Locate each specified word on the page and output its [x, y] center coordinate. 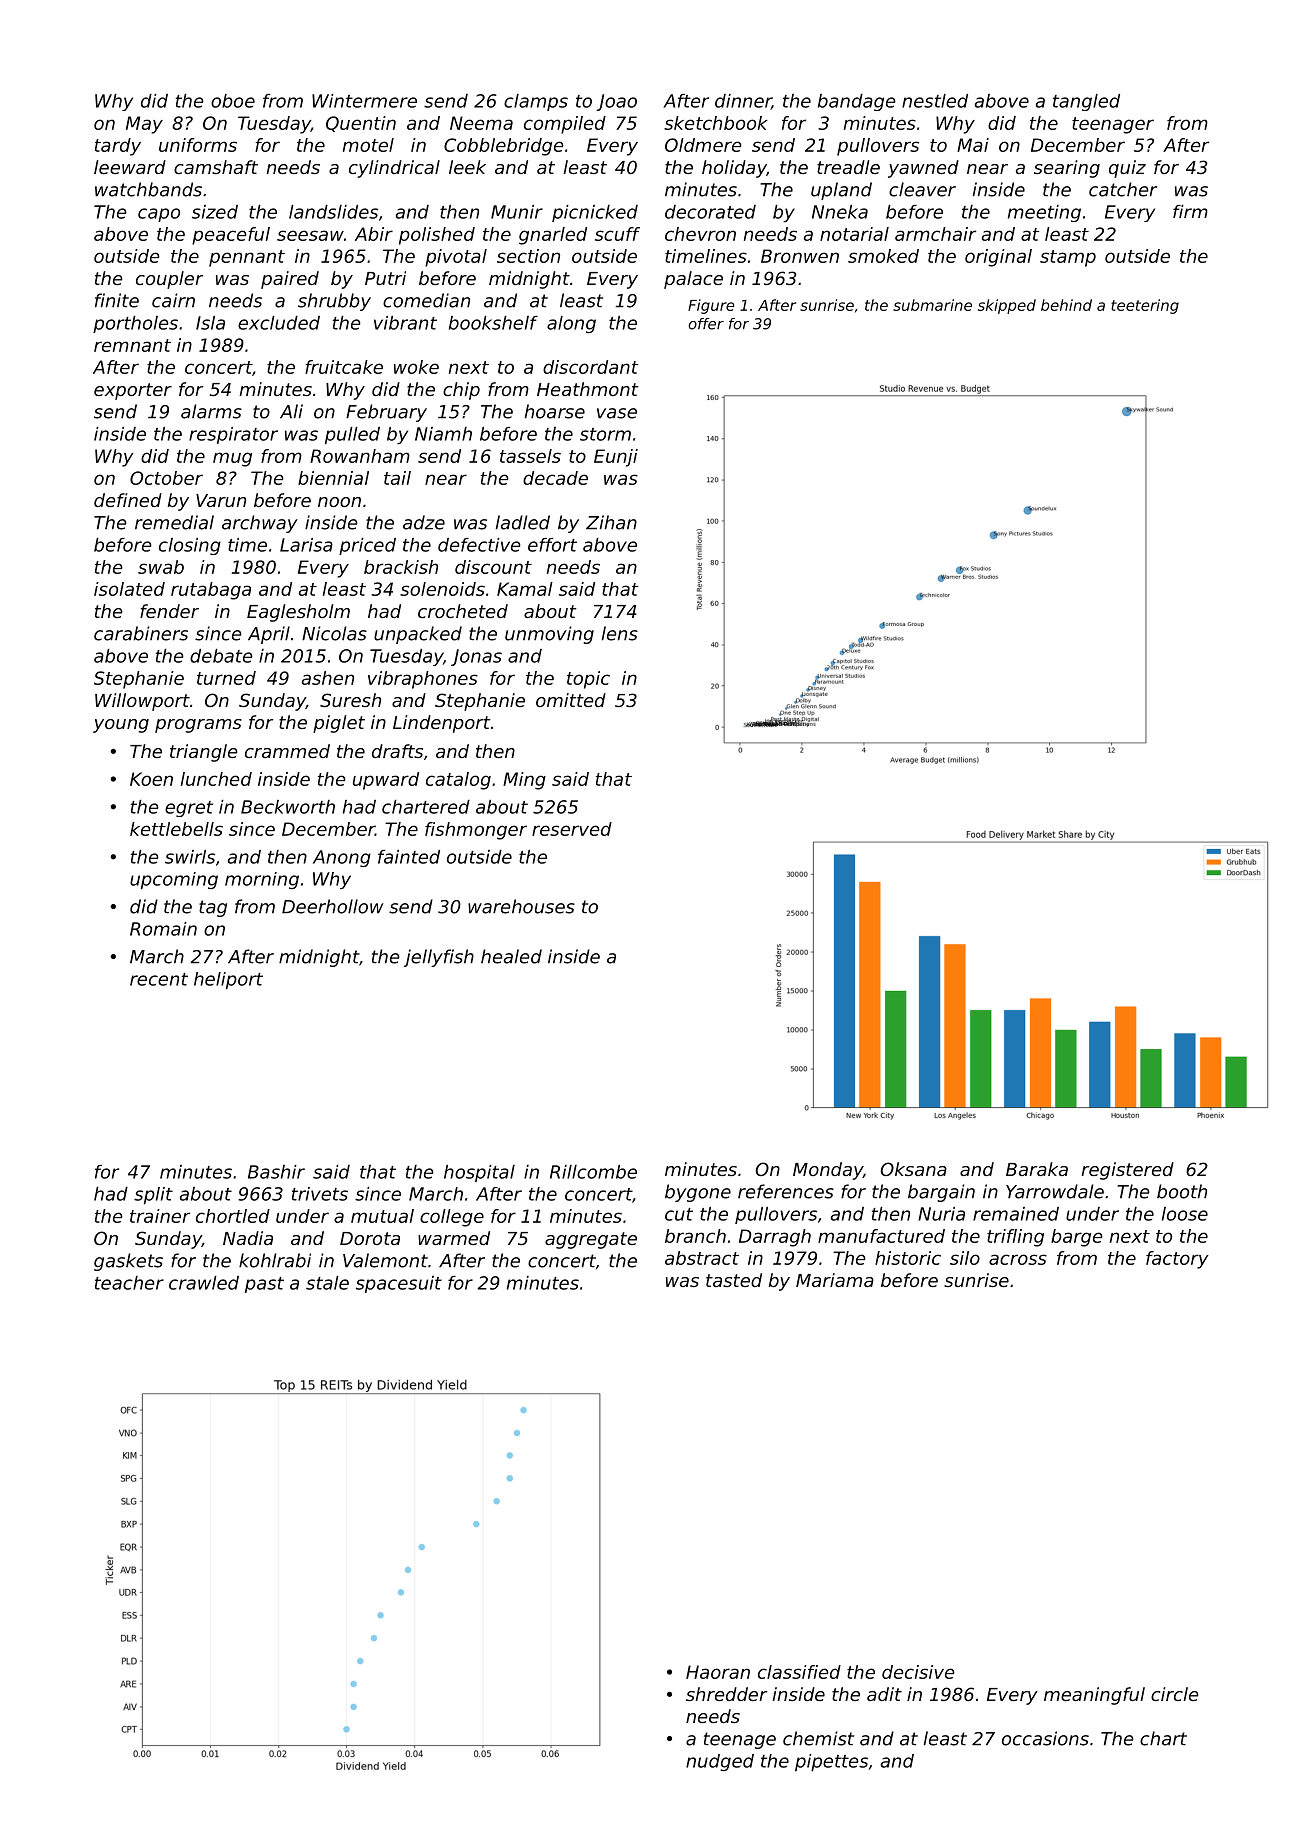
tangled [1086, 102]
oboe [233, 101]
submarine [932, 305]
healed [511, 956]
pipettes [831, 1763]
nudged [720, 1762]
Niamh [443, 434]
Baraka [1037, 1169]
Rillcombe [593, 1172]
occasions [1045, 1738]
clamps [536, 102]
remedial [174, 522]
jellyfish [439, 958]
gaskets [128, 1262]
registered [1127, 1171]
